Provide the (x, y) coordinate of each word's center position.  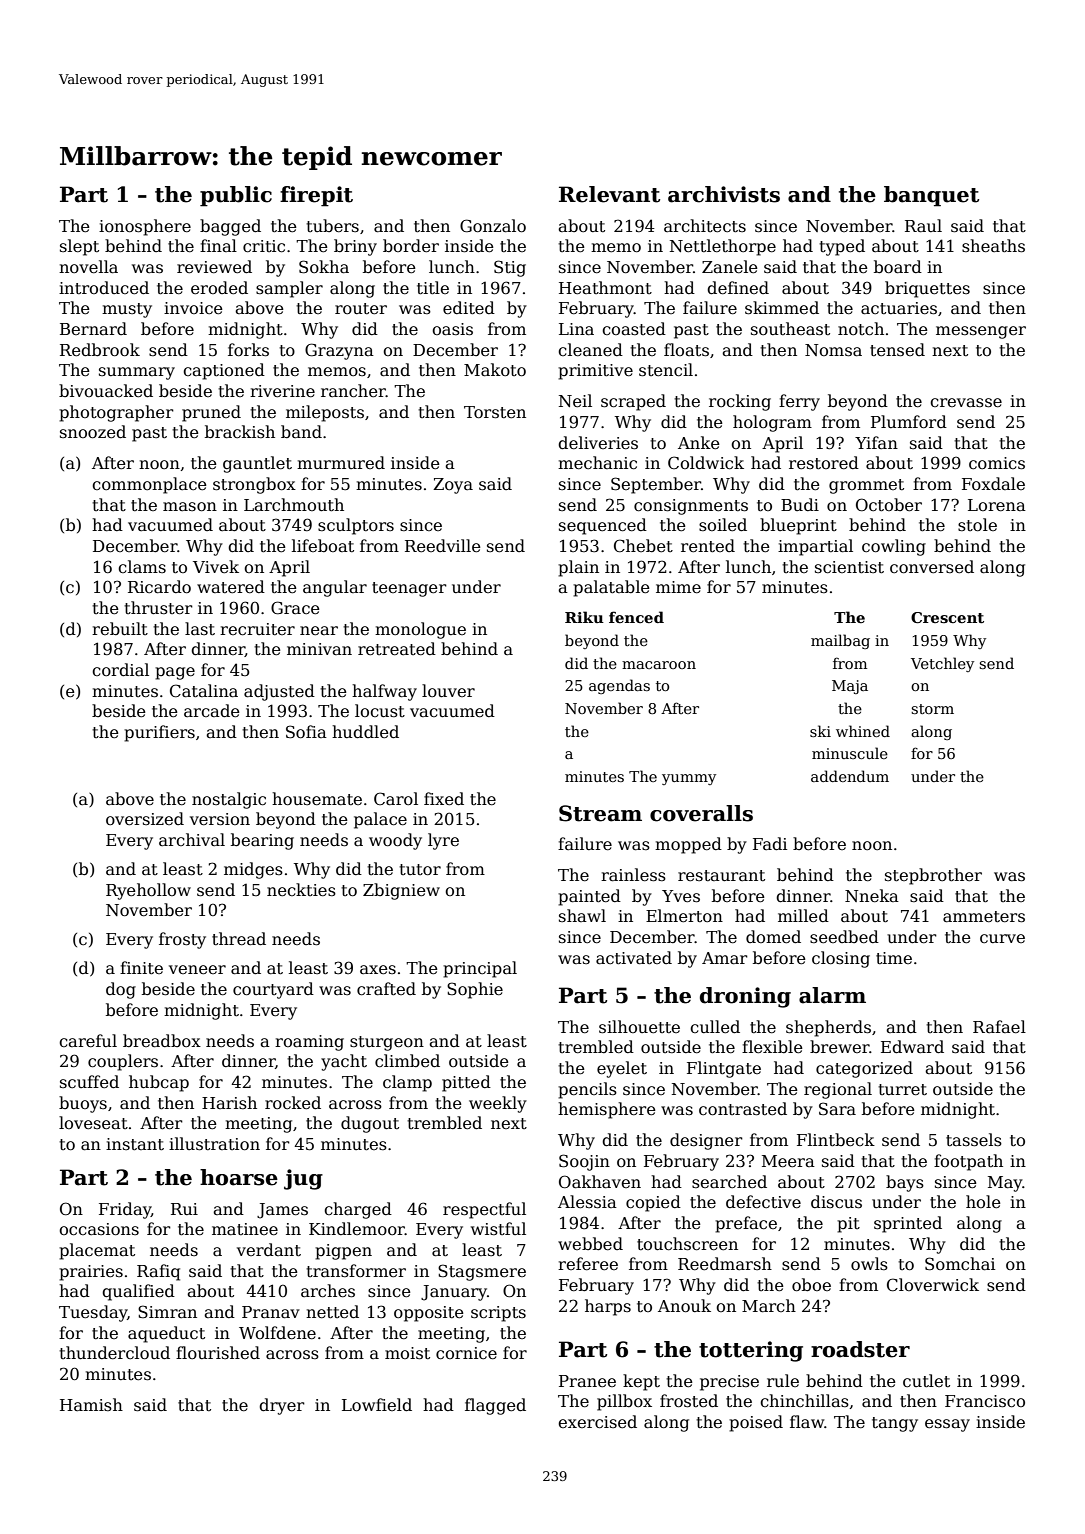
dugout (370, 1124)
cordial (120, 670)
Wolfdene (277, 1333)
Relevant (609, 194)
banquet (931, 196)
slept (79, 247)
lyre (443, 841)
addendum (850, 776)
